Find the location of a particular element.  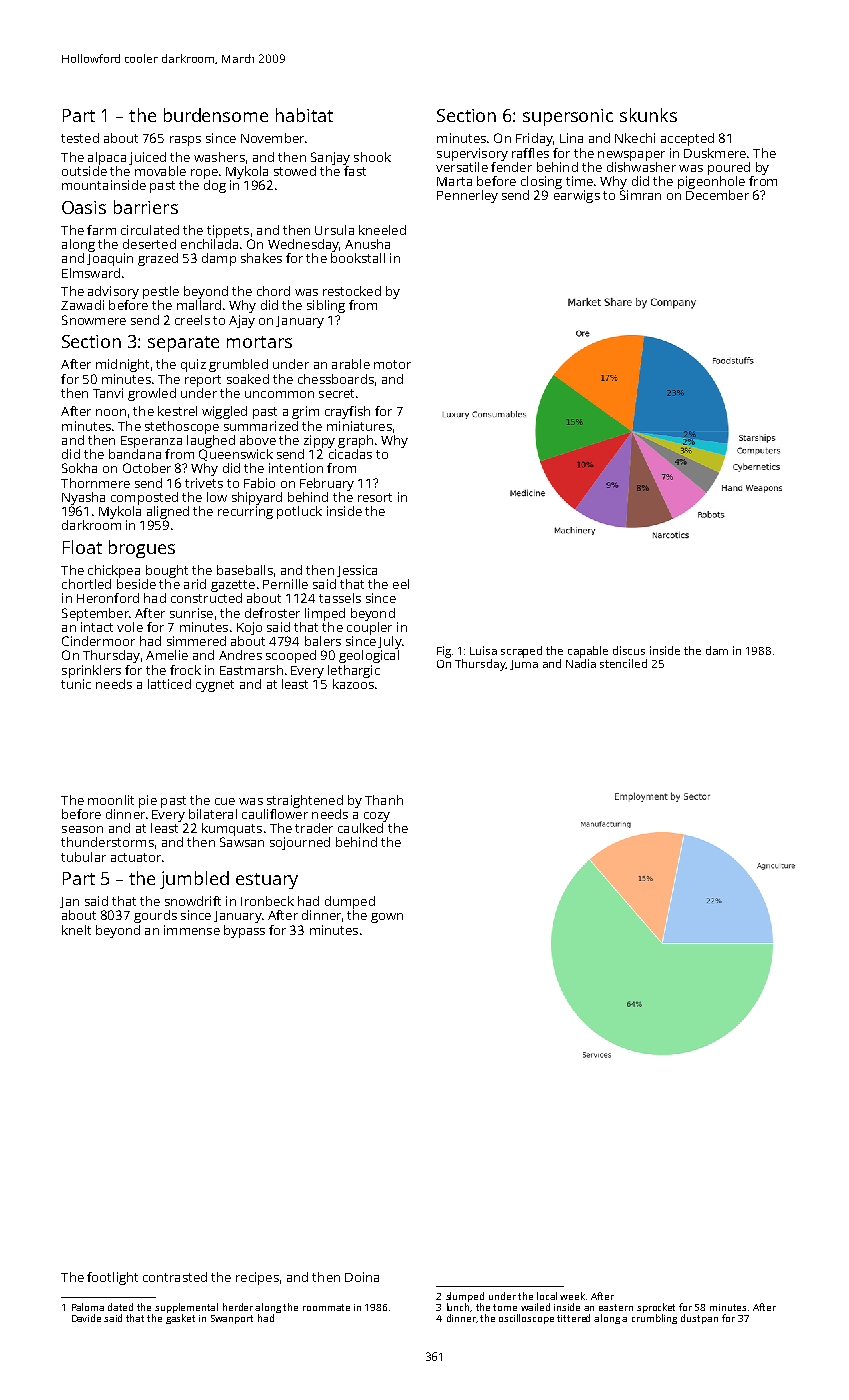

moonlit is located at coordinates (111, 800).
